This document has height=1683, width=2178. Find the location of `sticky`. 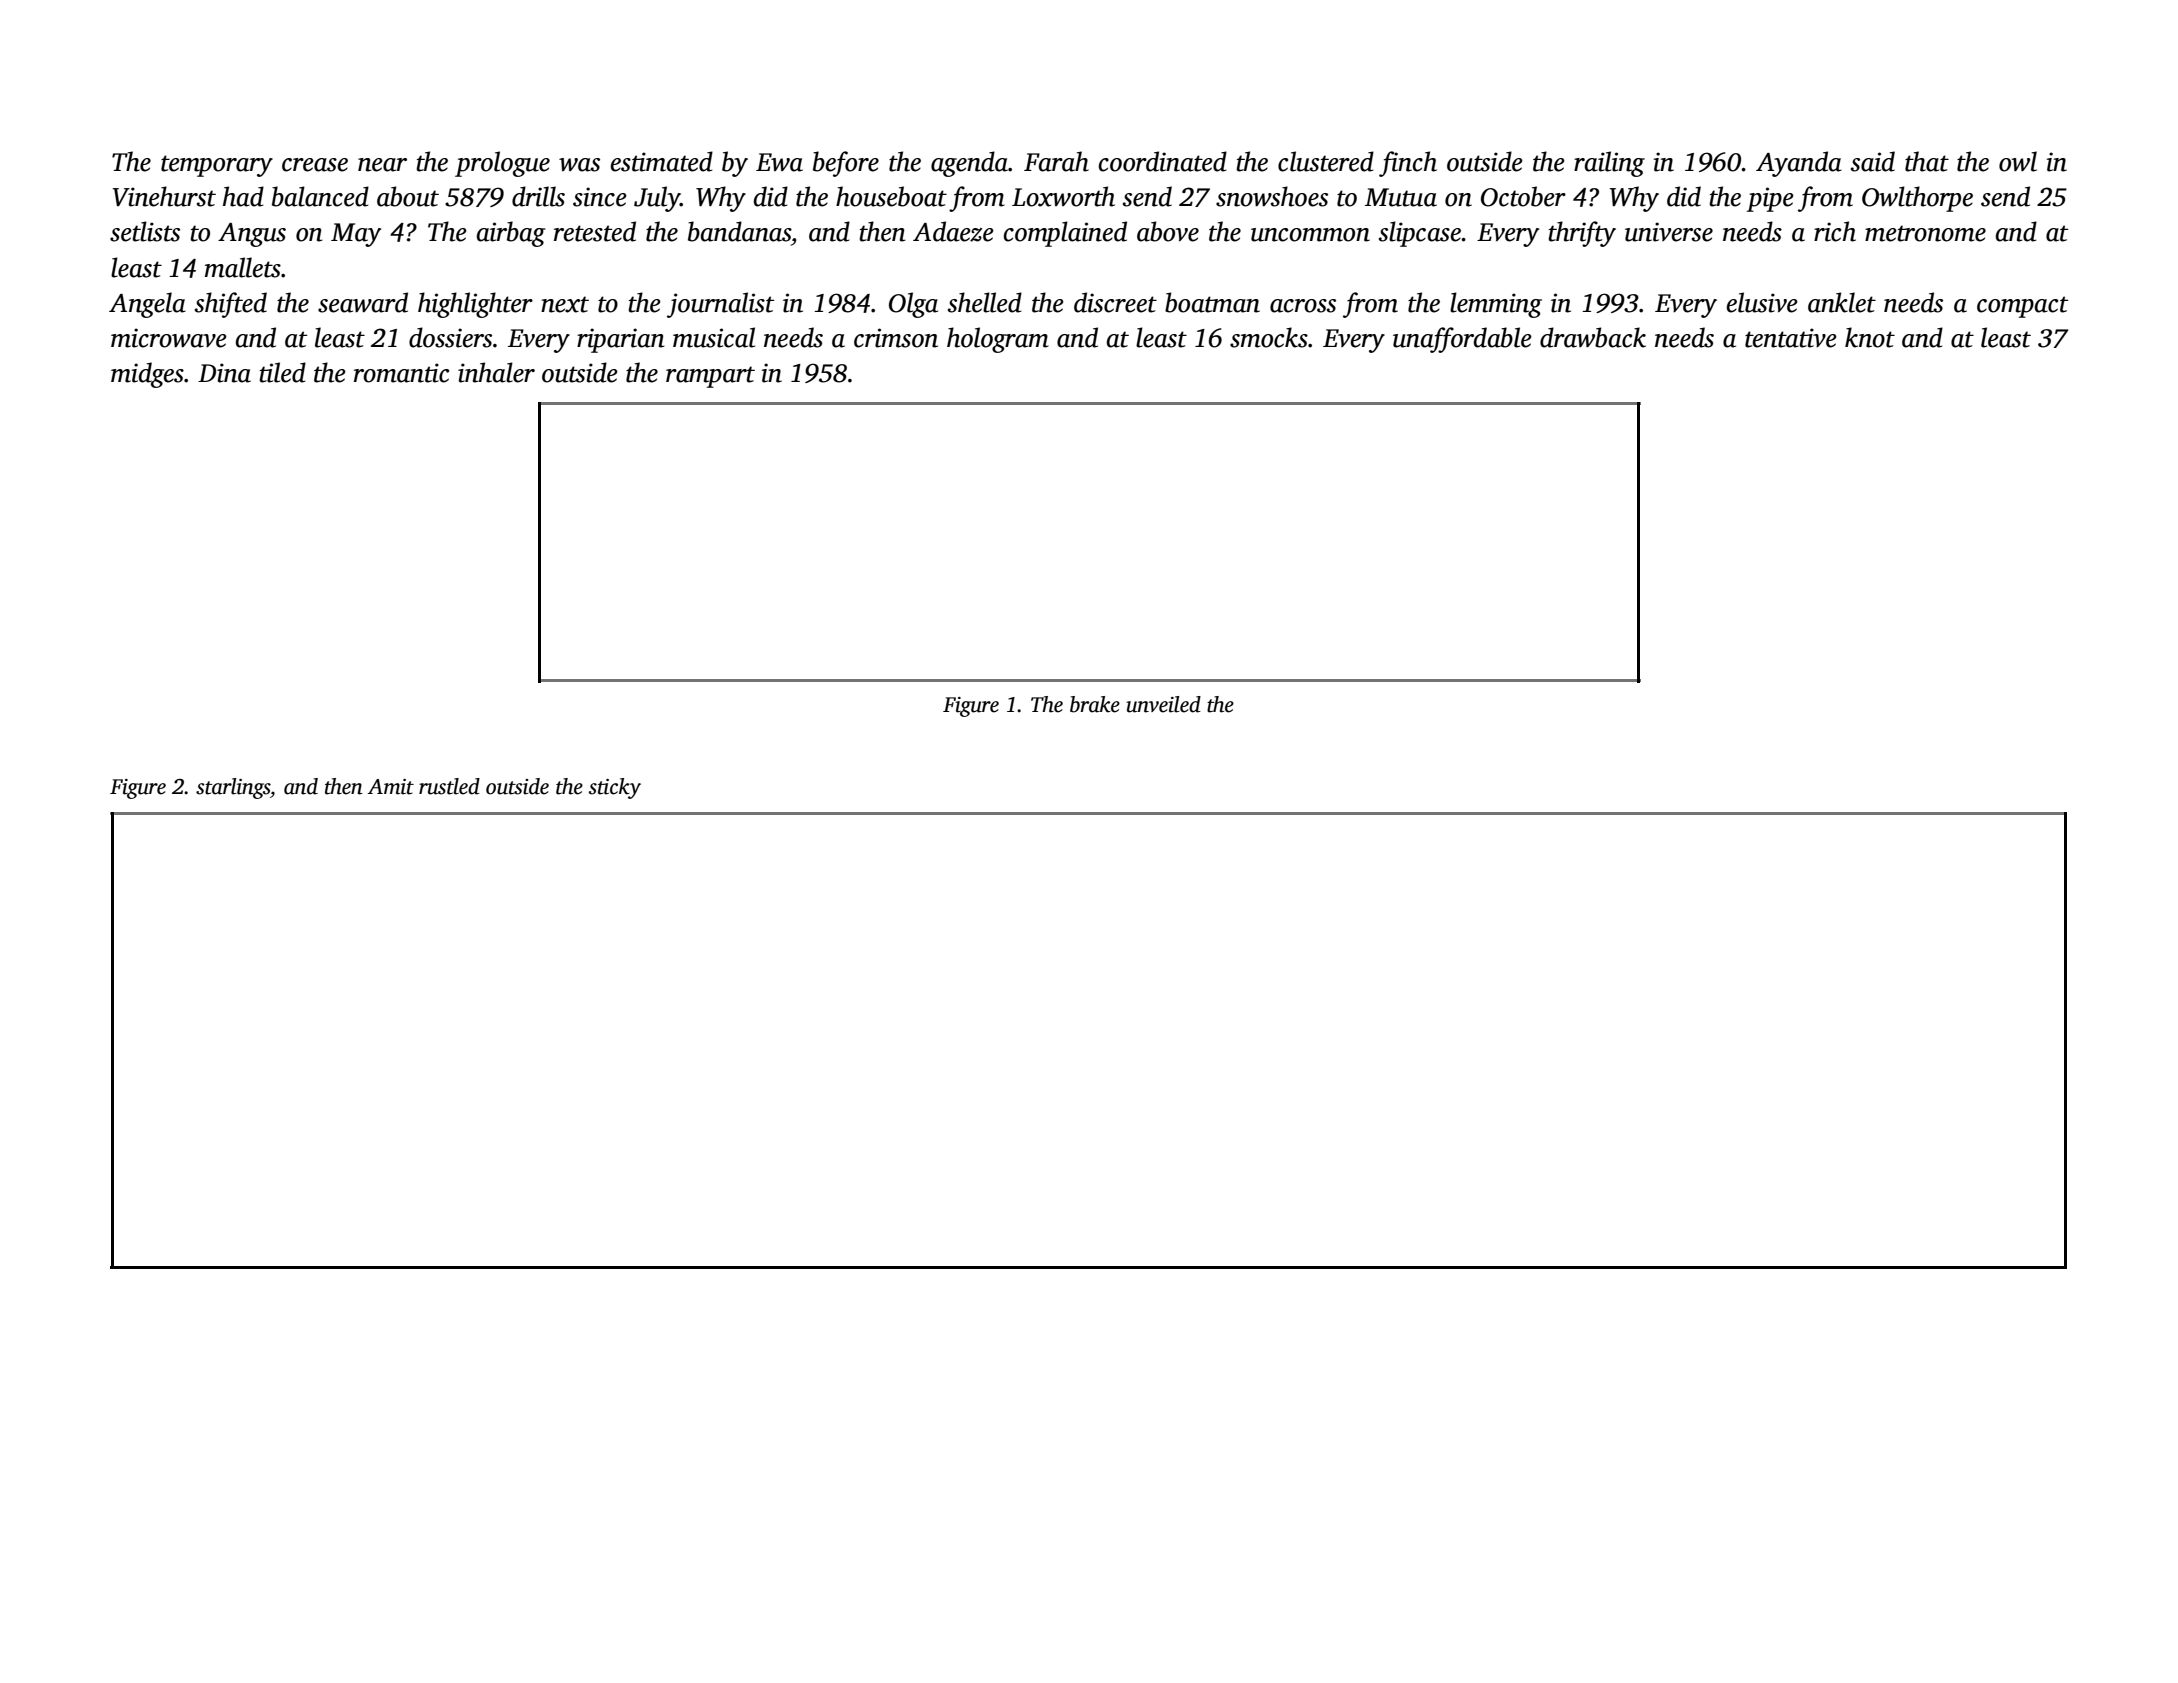

sticky is located at coordinates (615, 788).
